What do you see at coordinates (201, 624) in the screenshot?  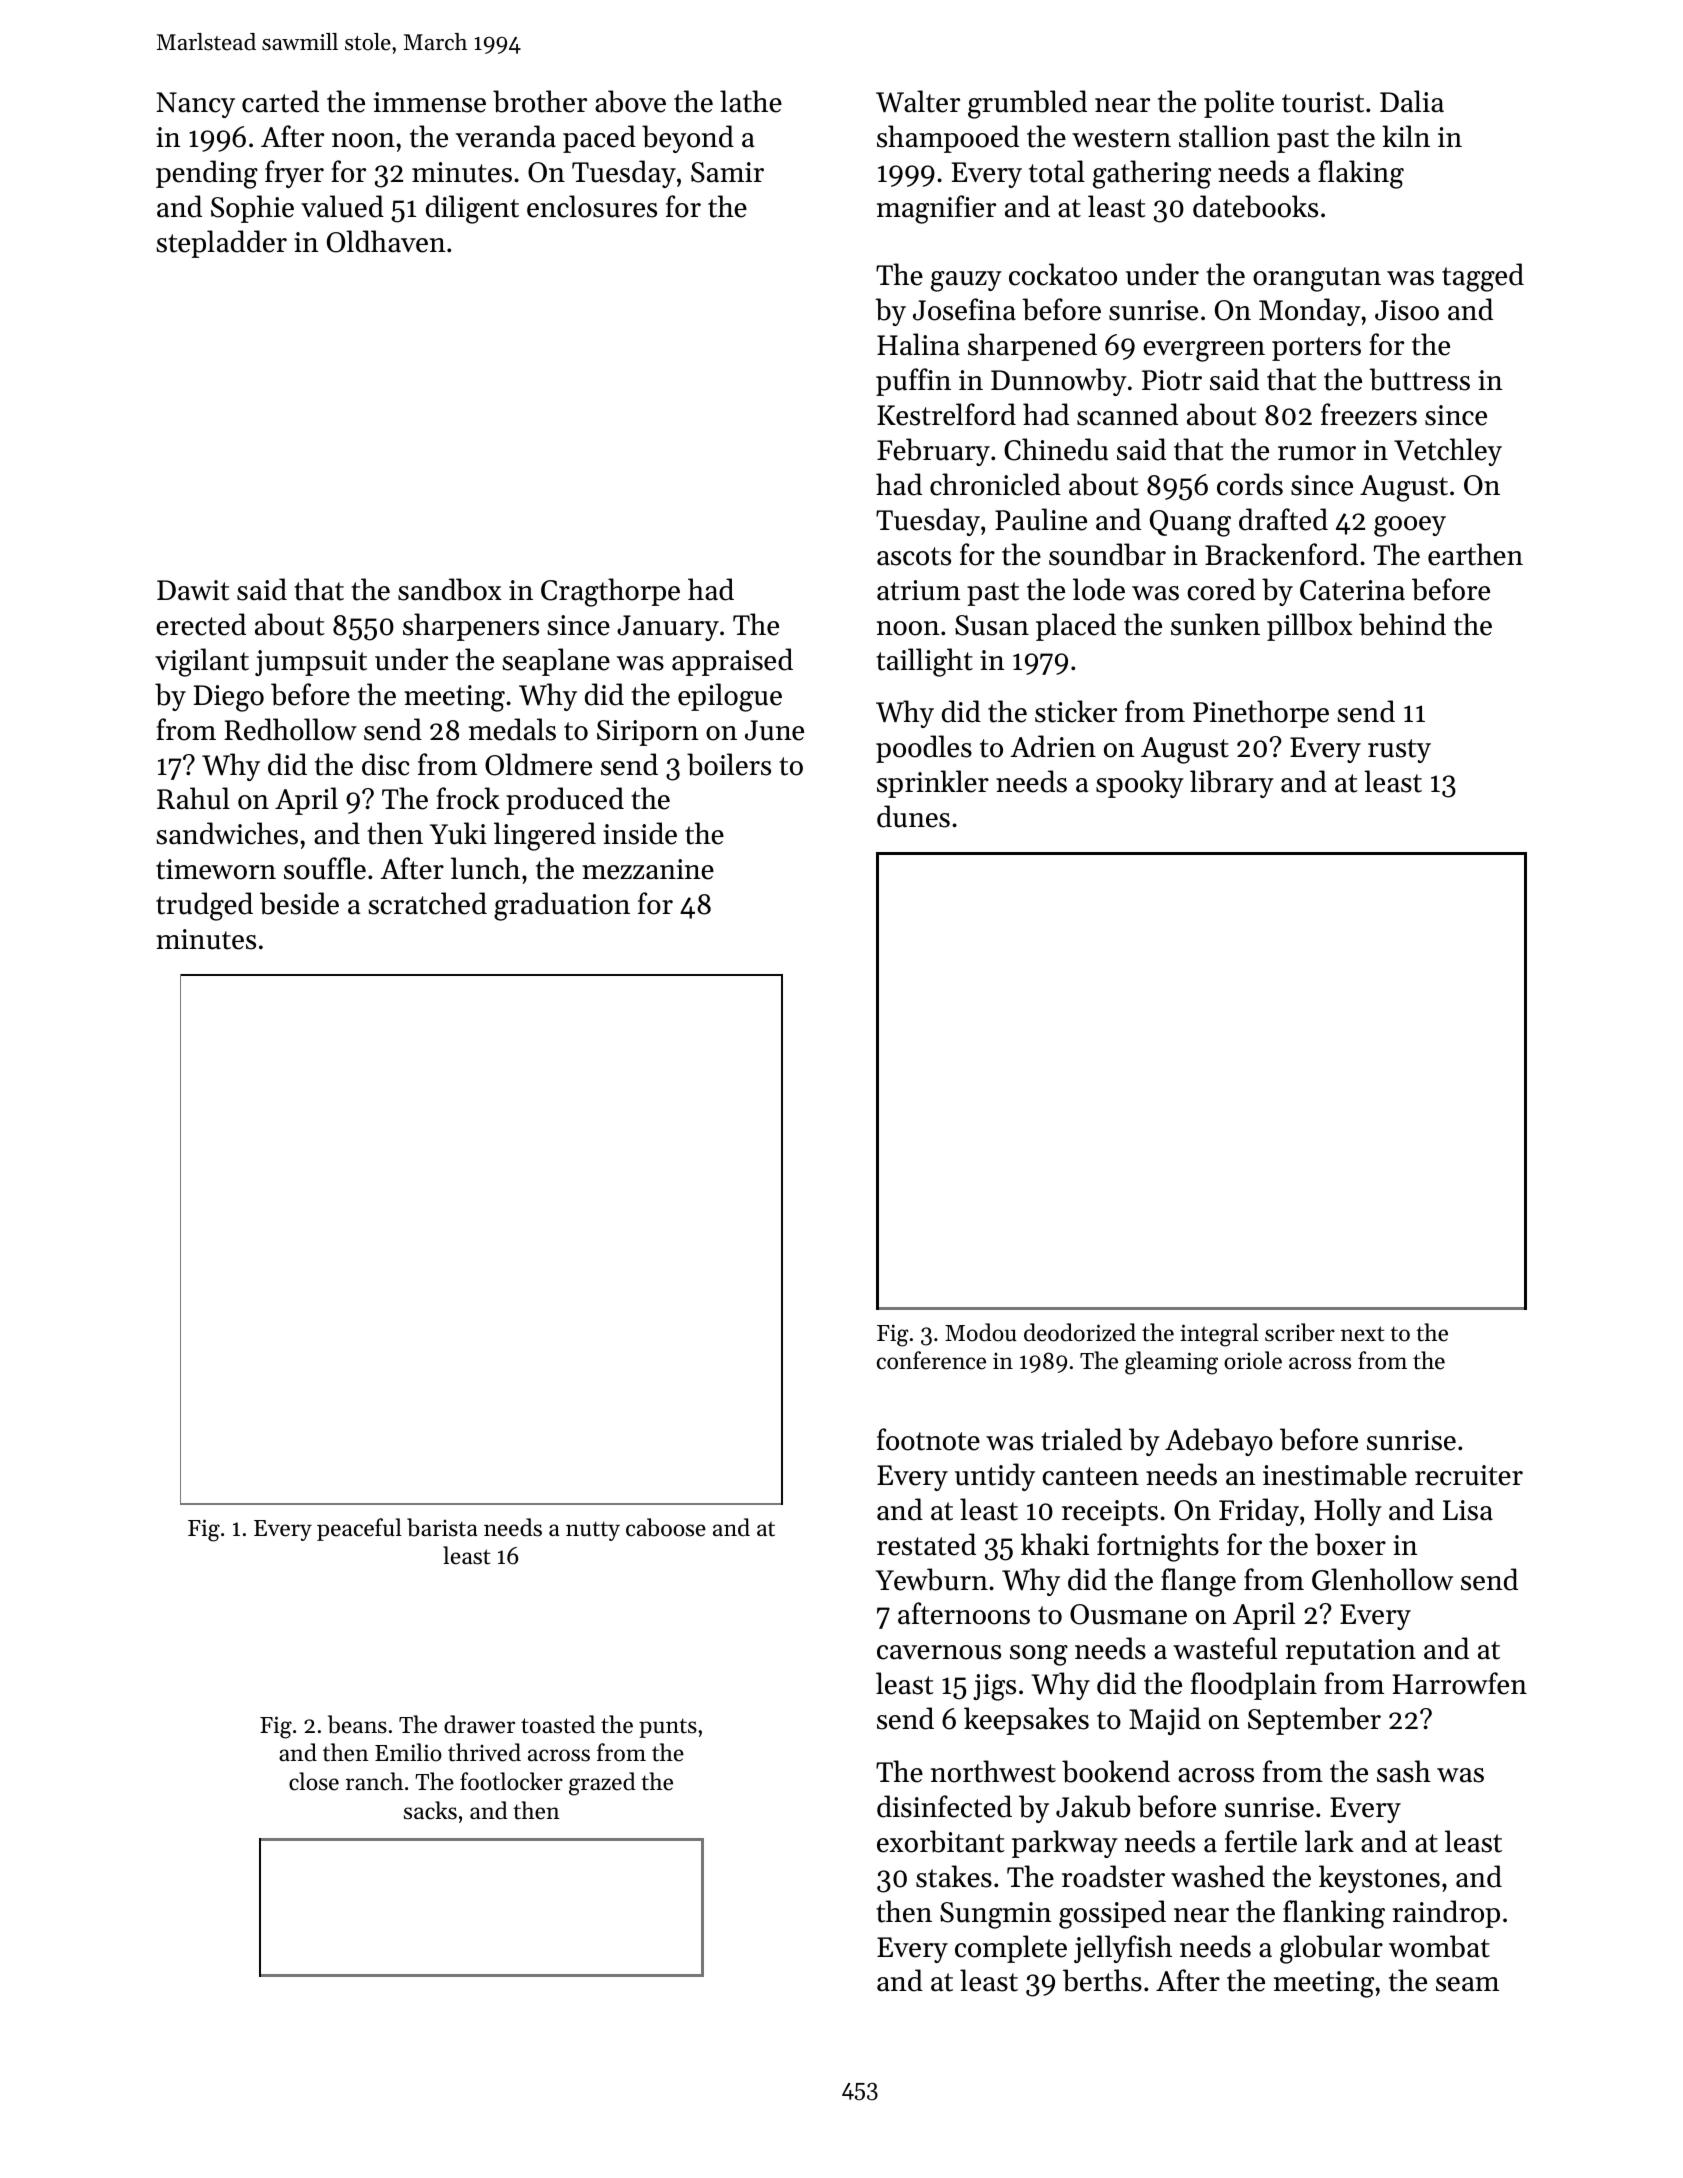 I see `erected` at bounding box center [201, 624].
